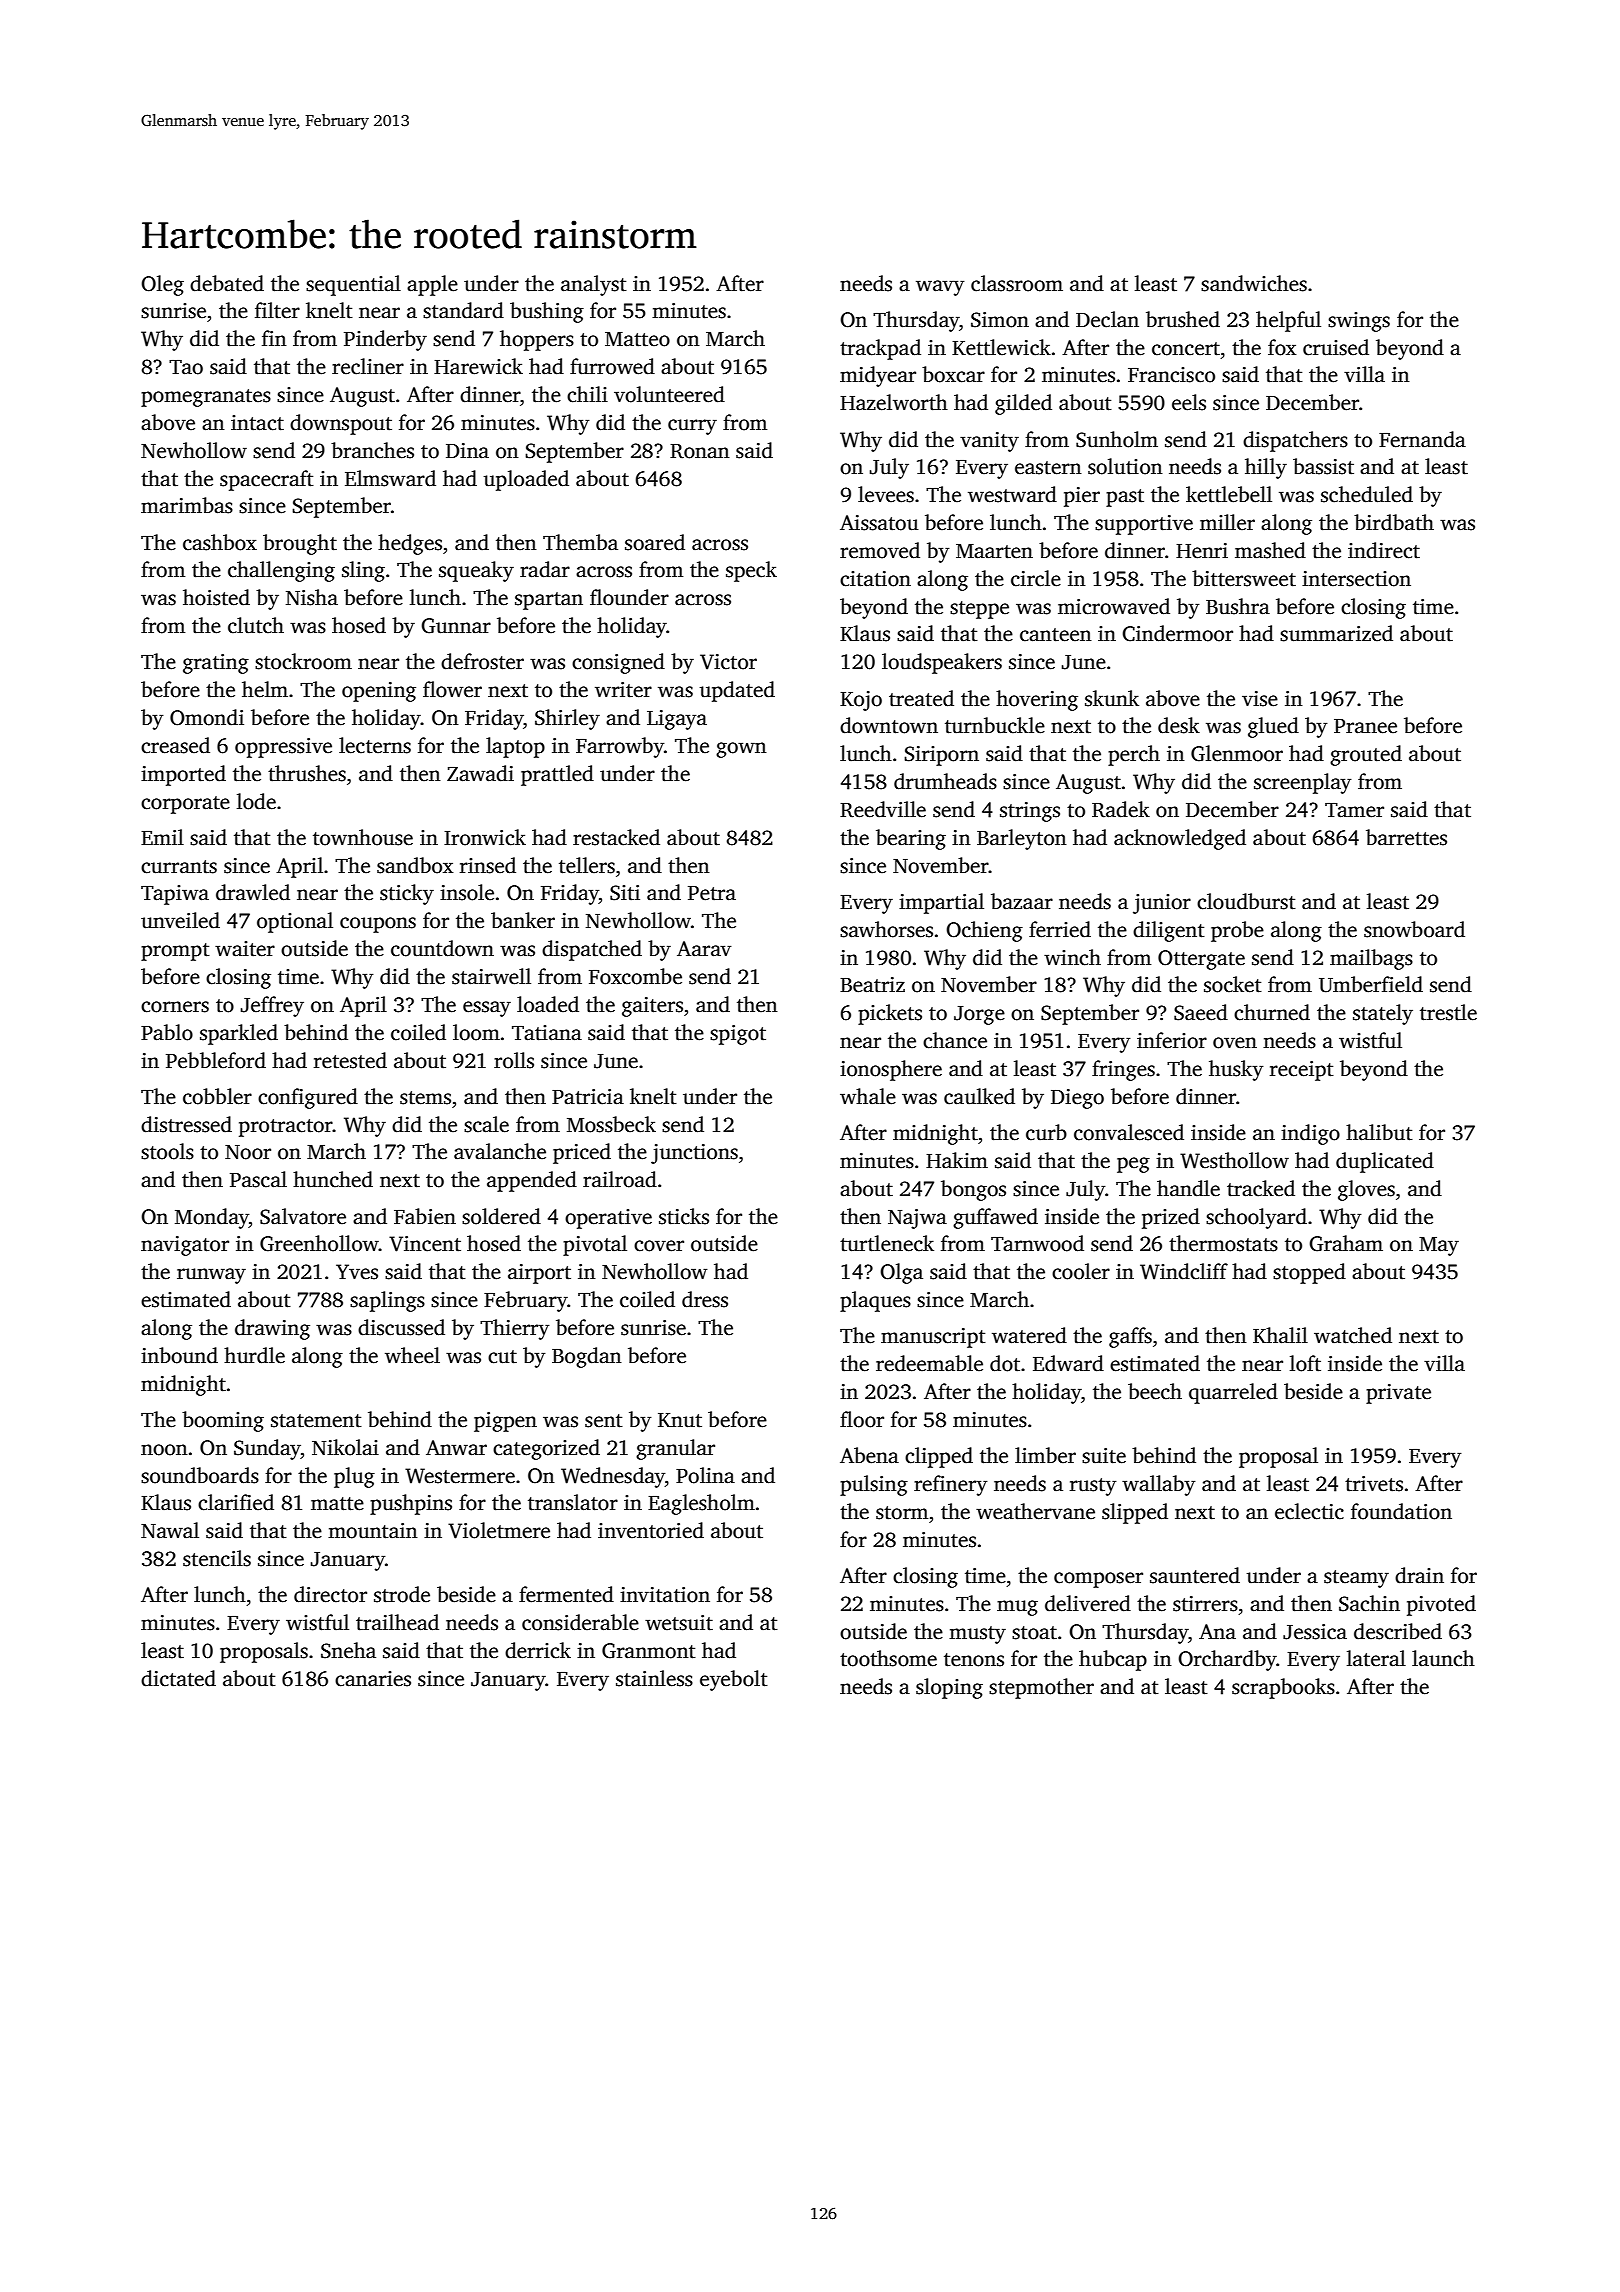 Image resolution: width=1620 pixels, height=2292 pixels. I want to click on handle, so click(1188, 1188).
